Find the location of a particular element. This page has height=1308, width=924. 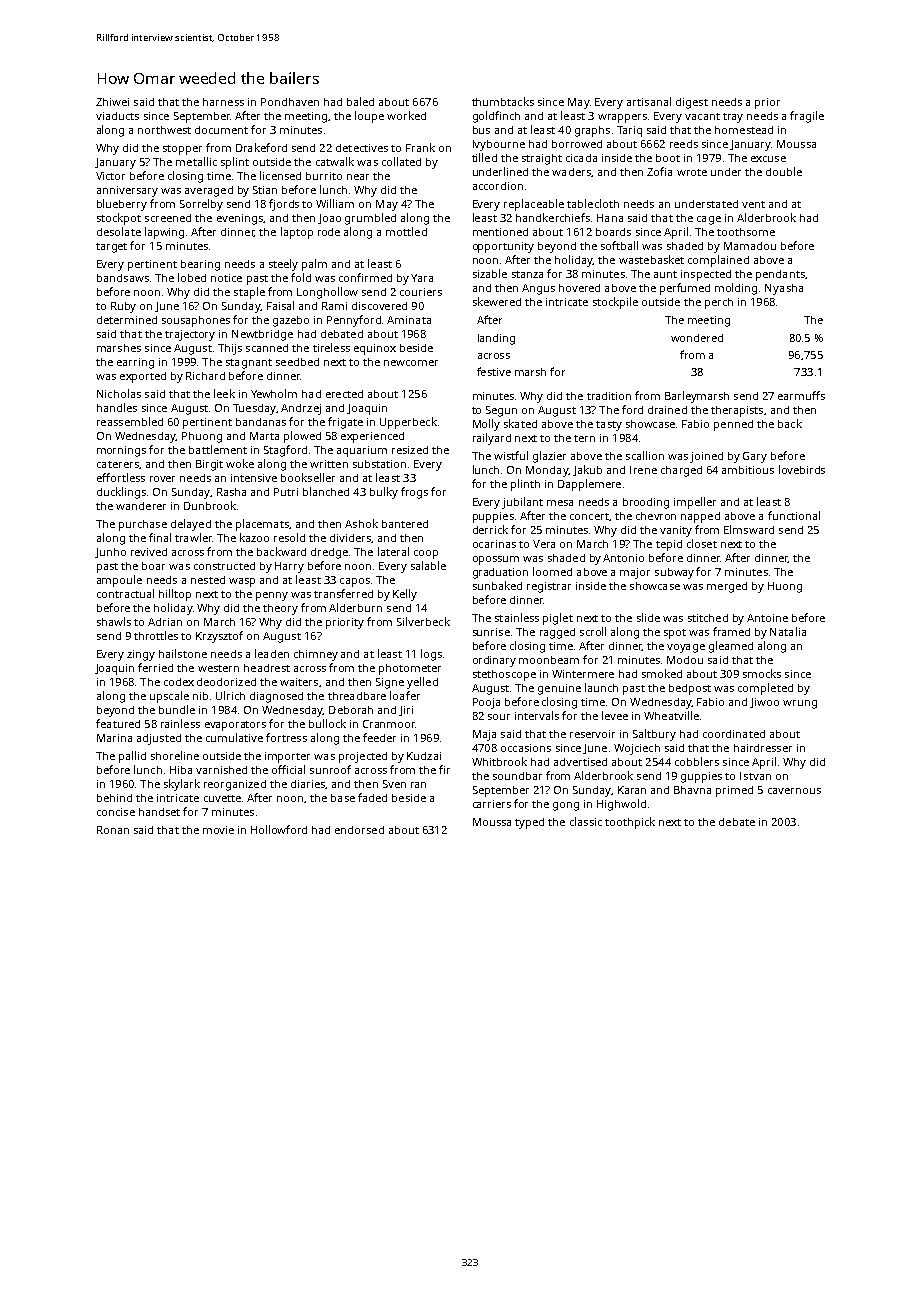

functional is located at coordinates (794, 515).
